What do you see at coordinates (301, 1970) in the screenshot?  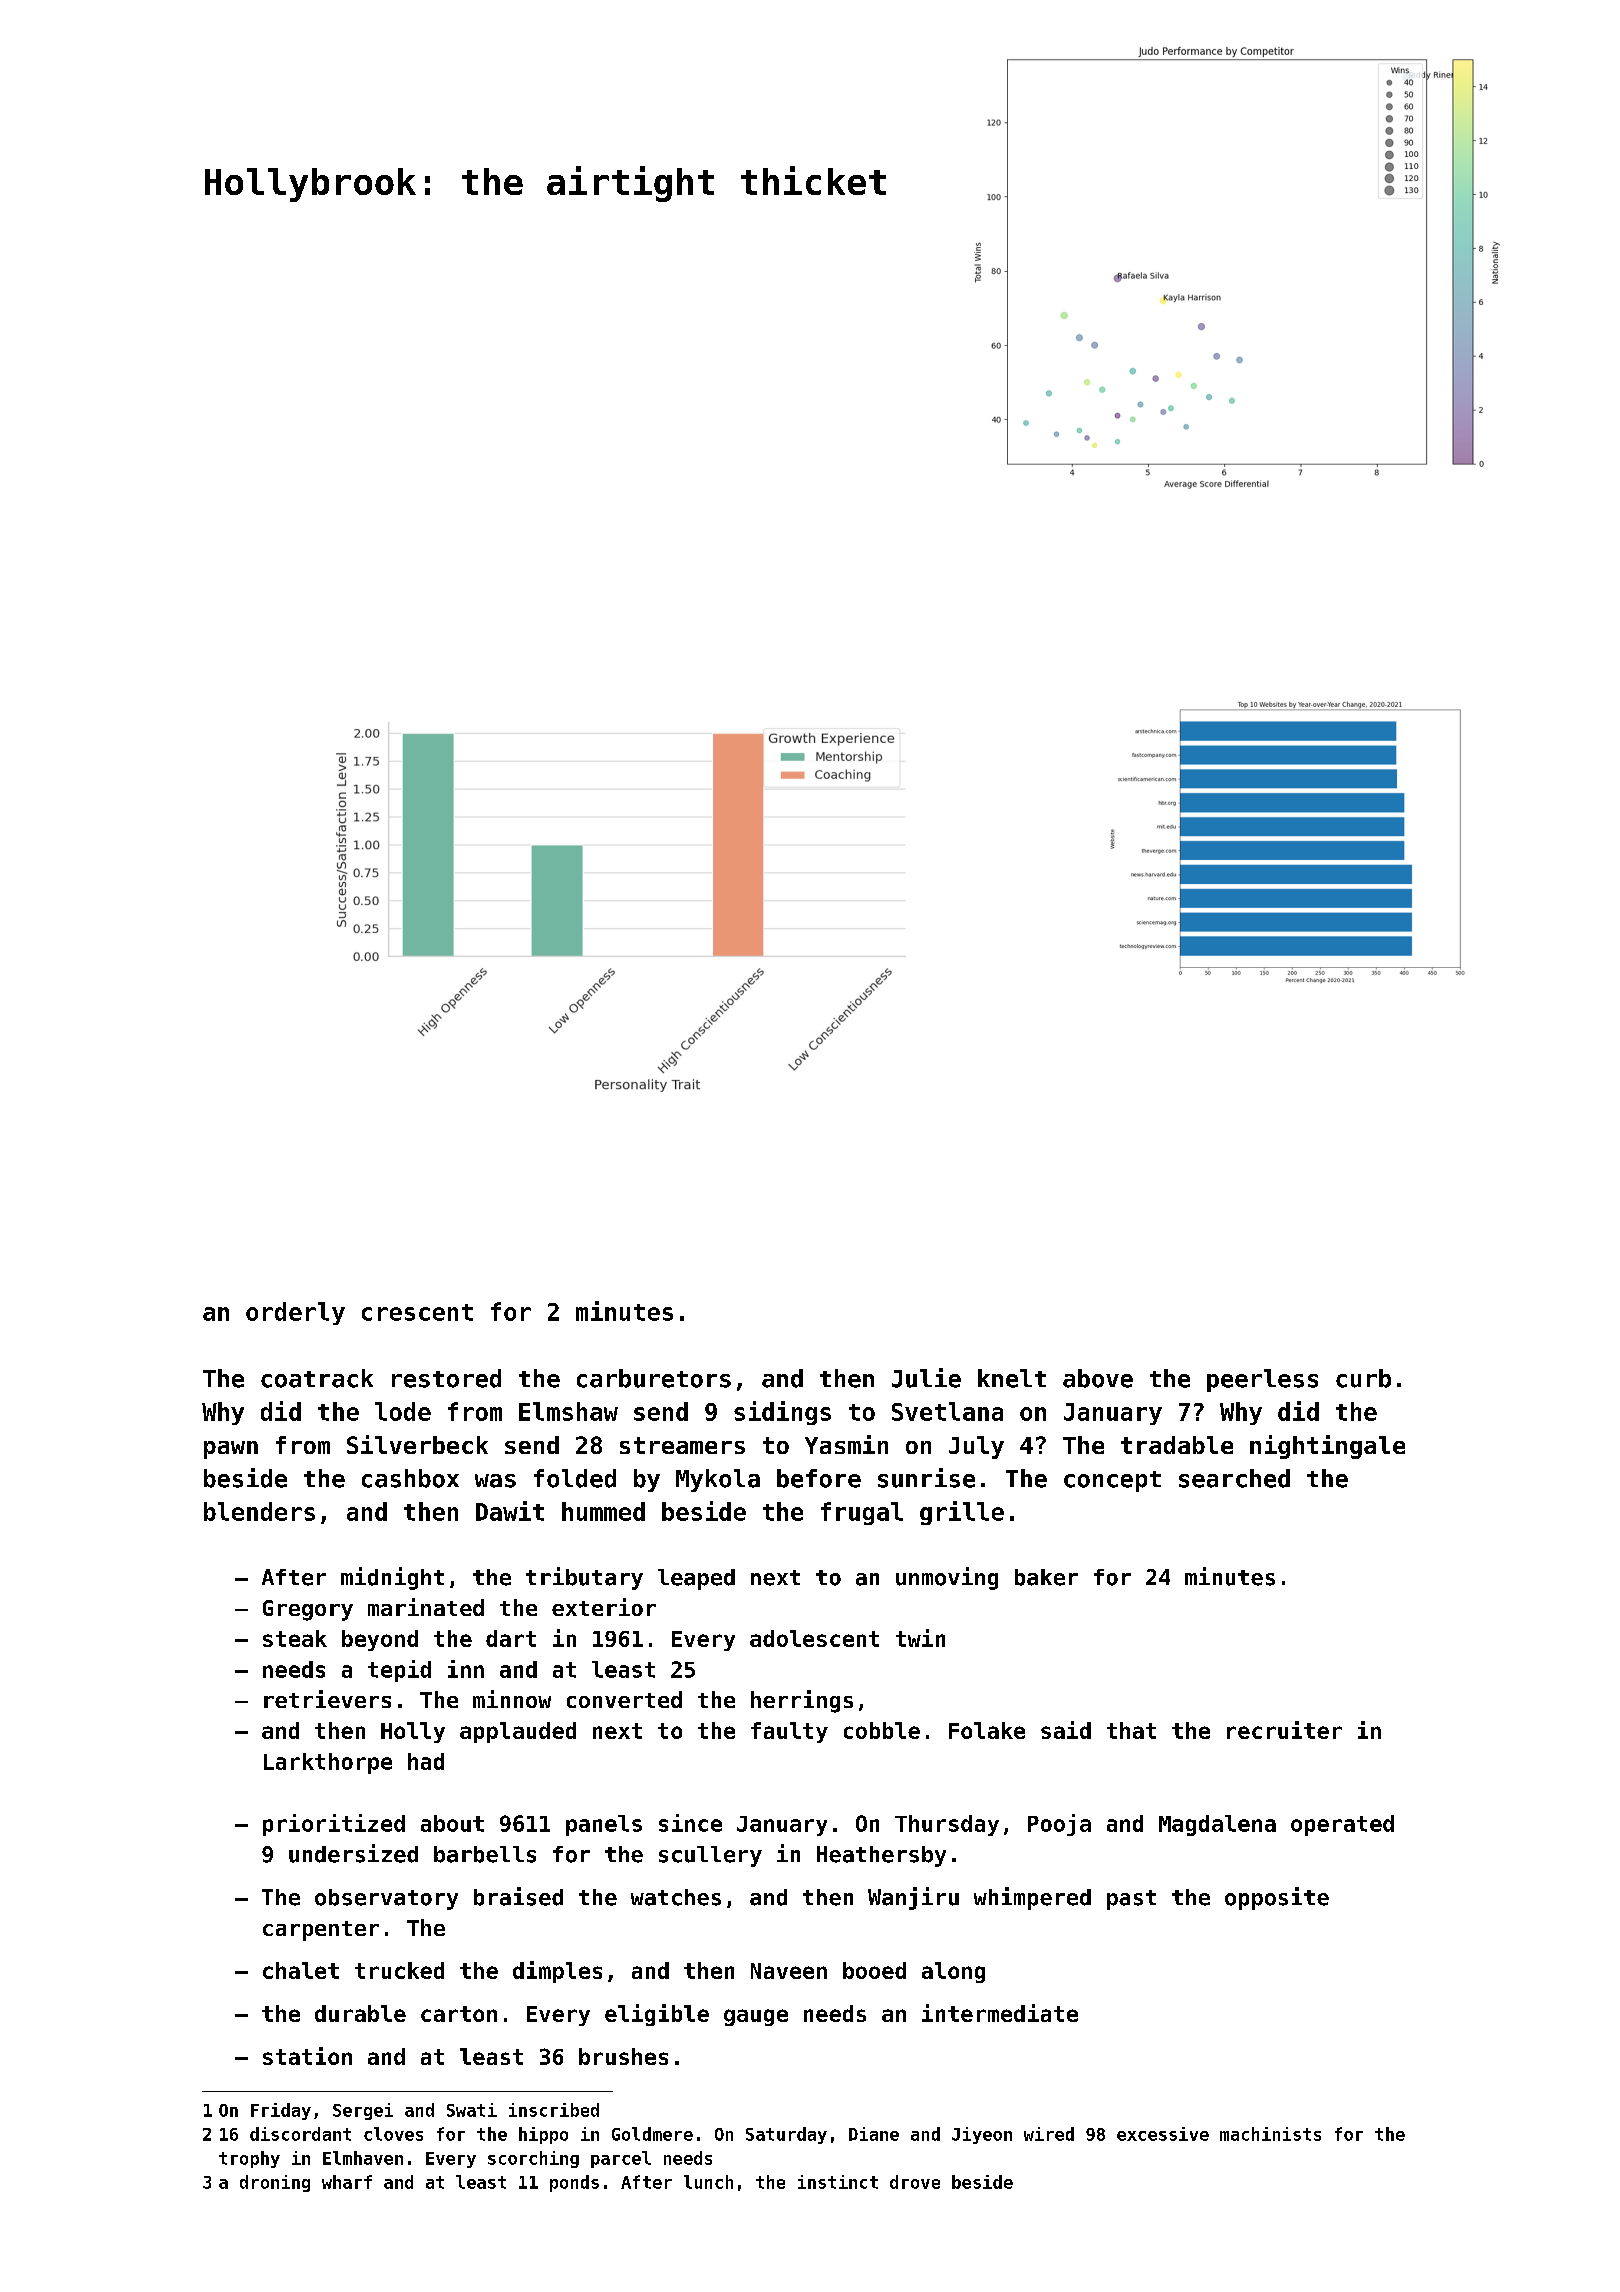 I see `chalet` at bounding box center [301, 1970].
